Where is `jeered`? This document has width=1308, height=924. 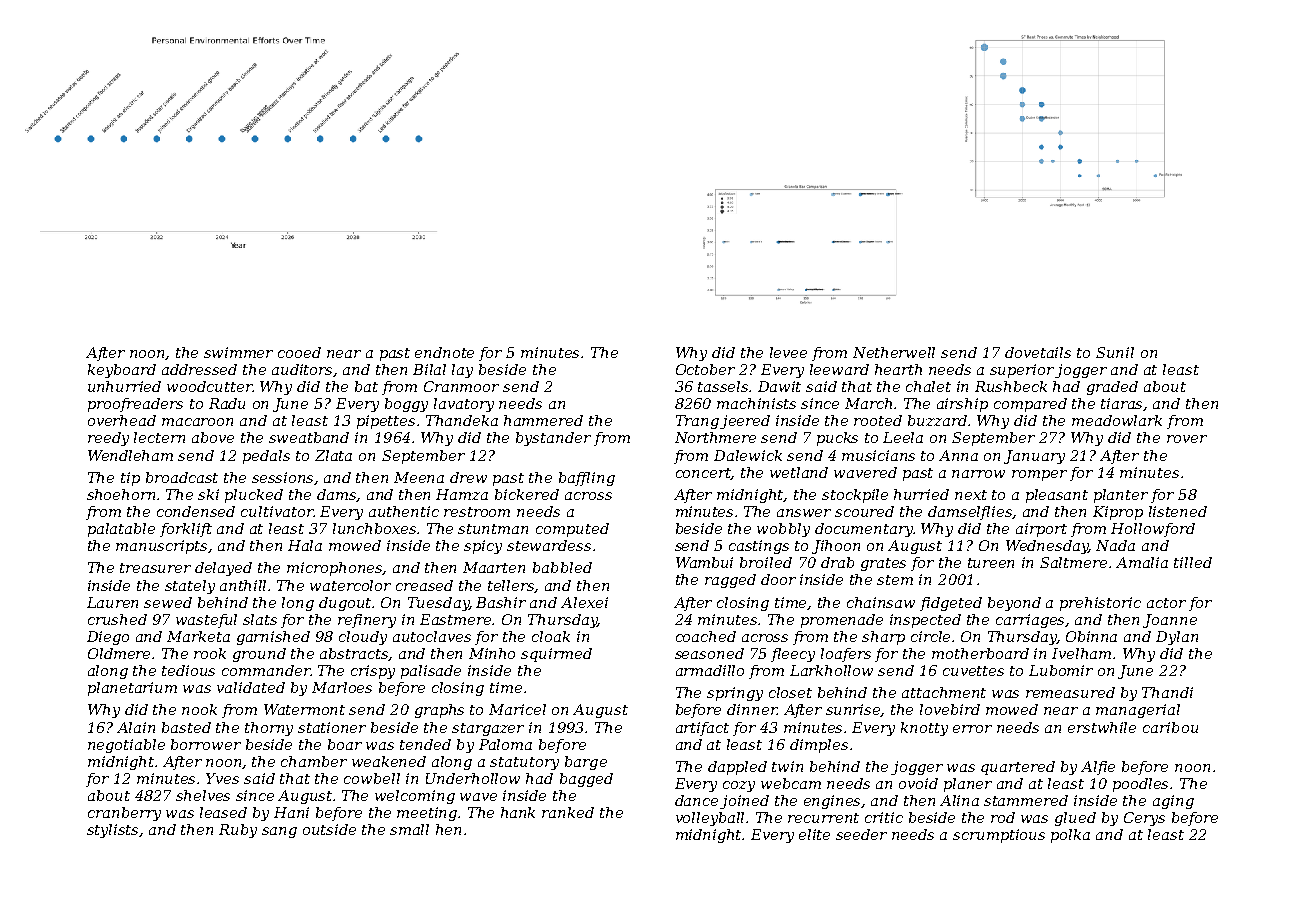 jeered is located at coordinates (745, 422).
